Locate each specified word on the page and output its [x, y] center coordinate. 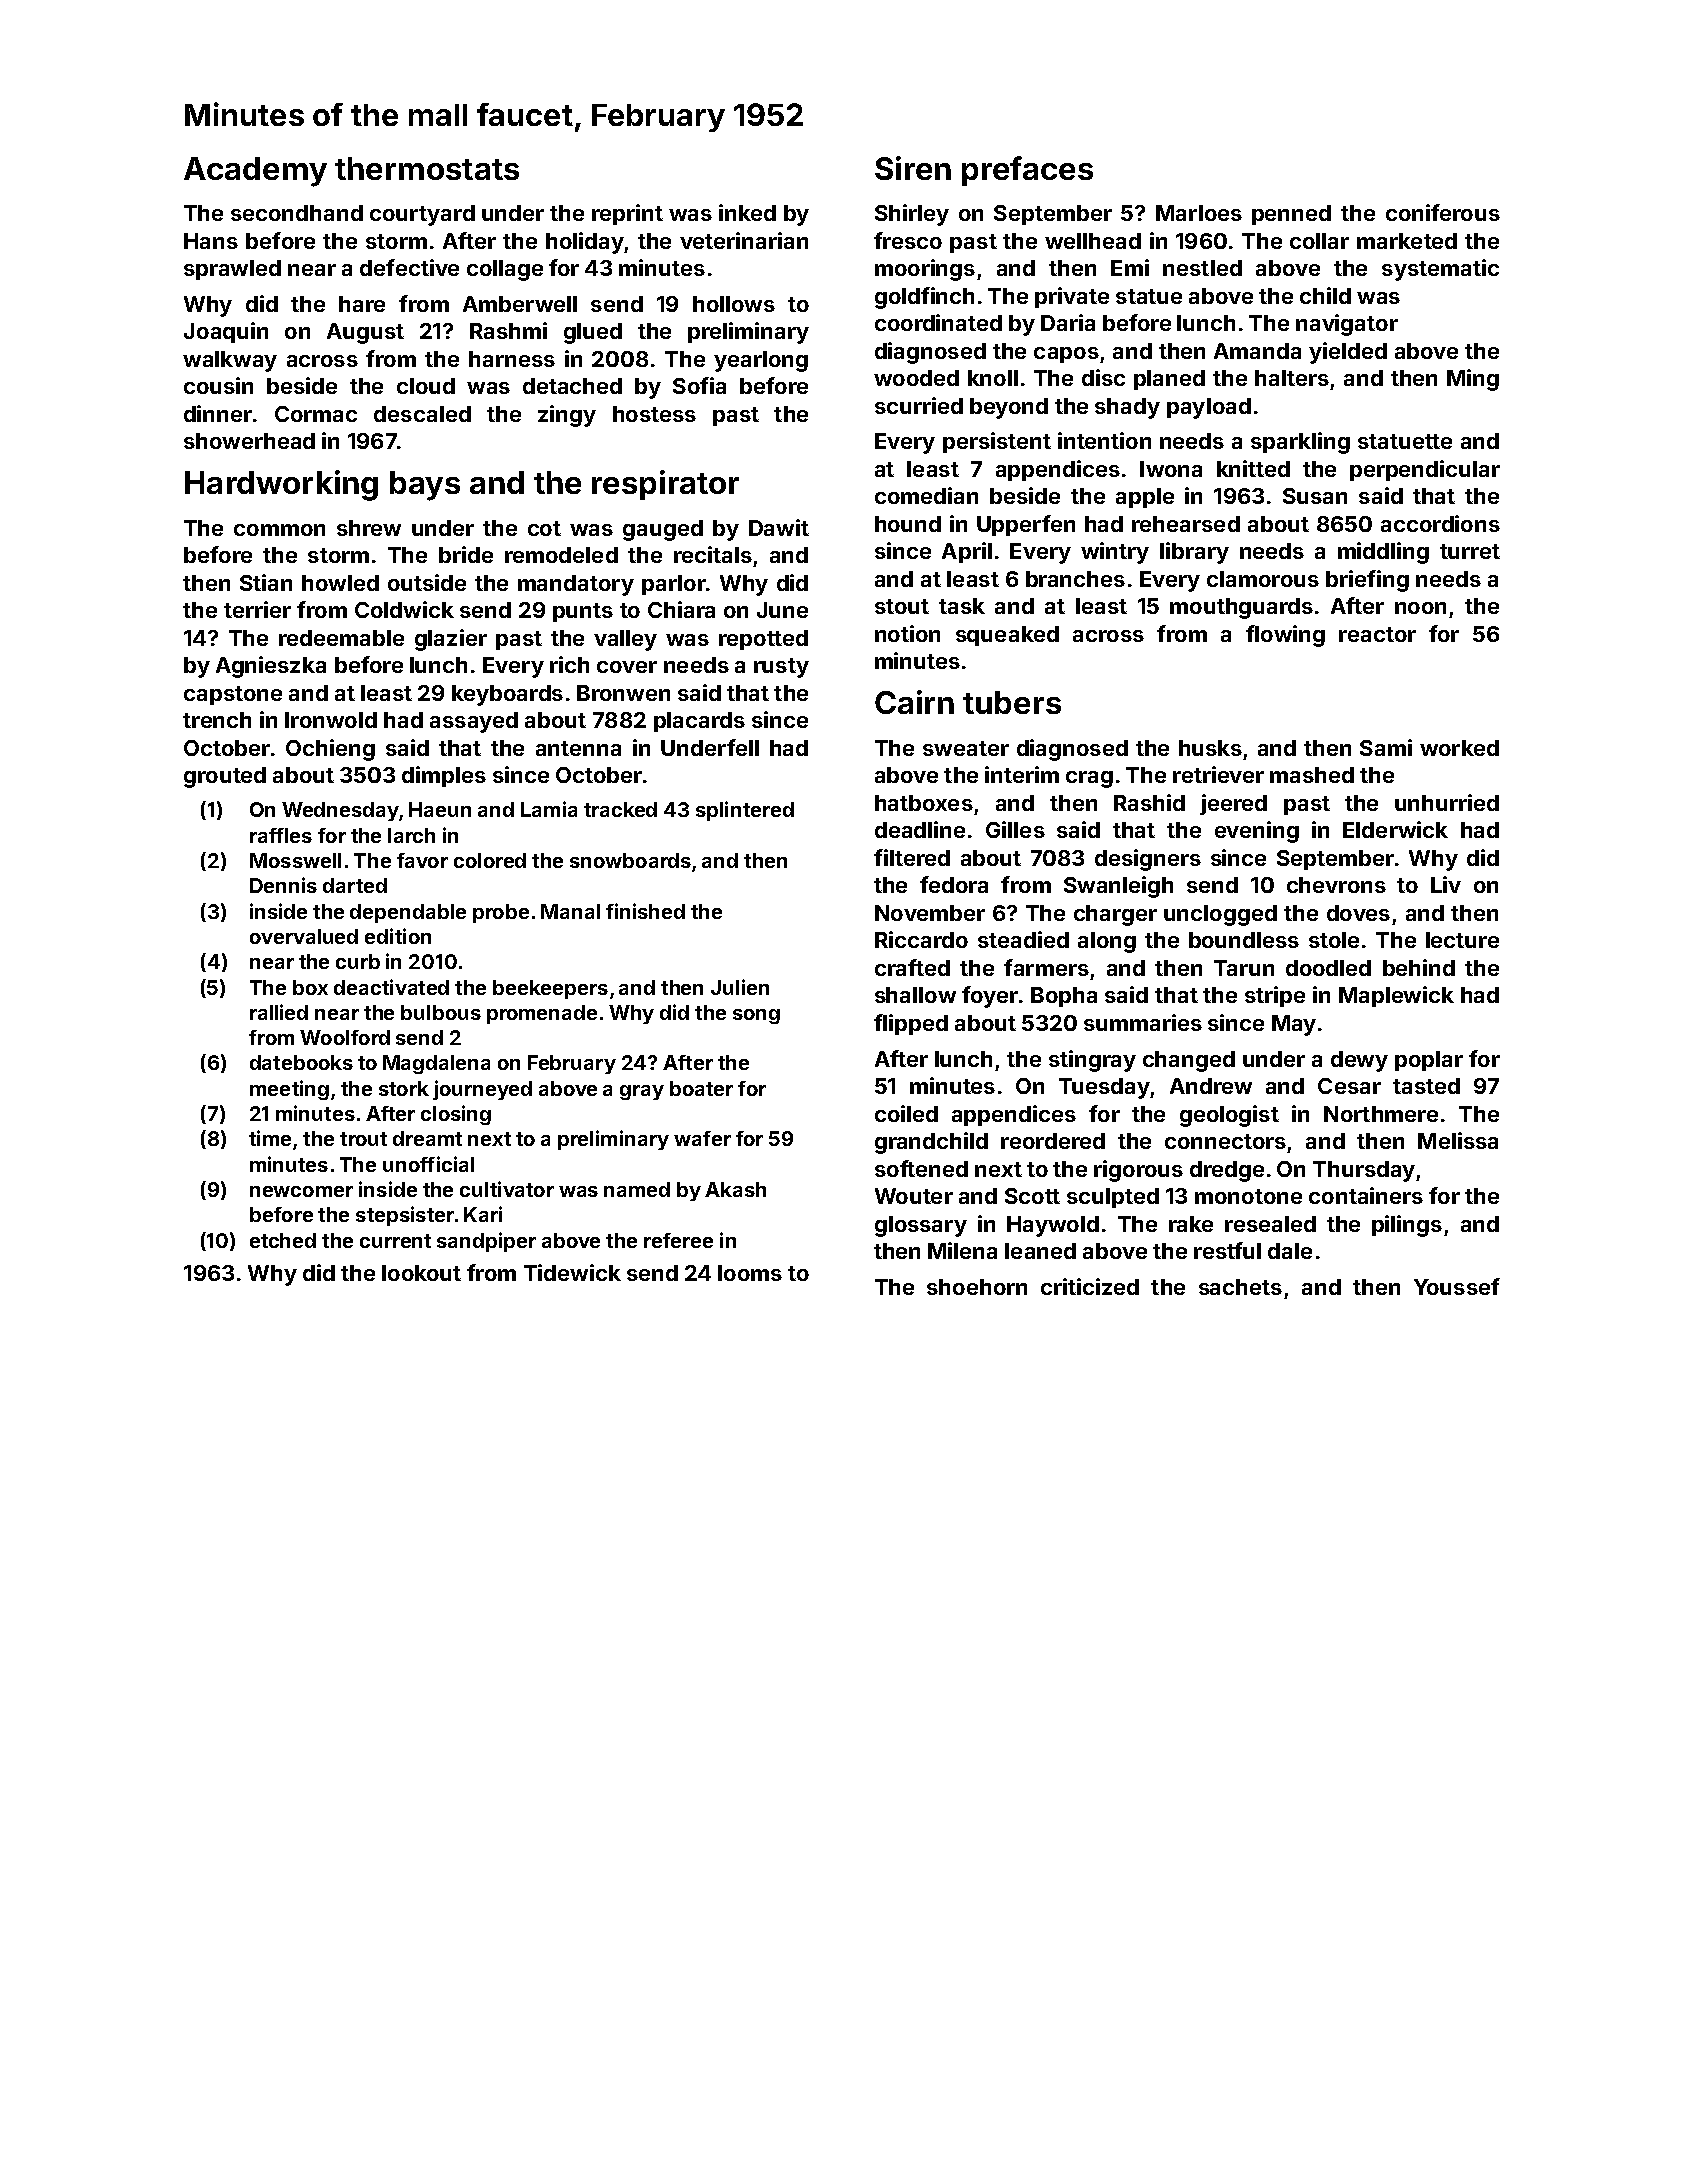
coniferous [1443, 212]
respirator [665, 485]
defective [409, 267]
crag [1089, 779]
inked [747, 212]
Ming [1473, 380]
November [930, 913]
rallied [279, 1012]
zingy [567, 416]
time [270, 1138]
